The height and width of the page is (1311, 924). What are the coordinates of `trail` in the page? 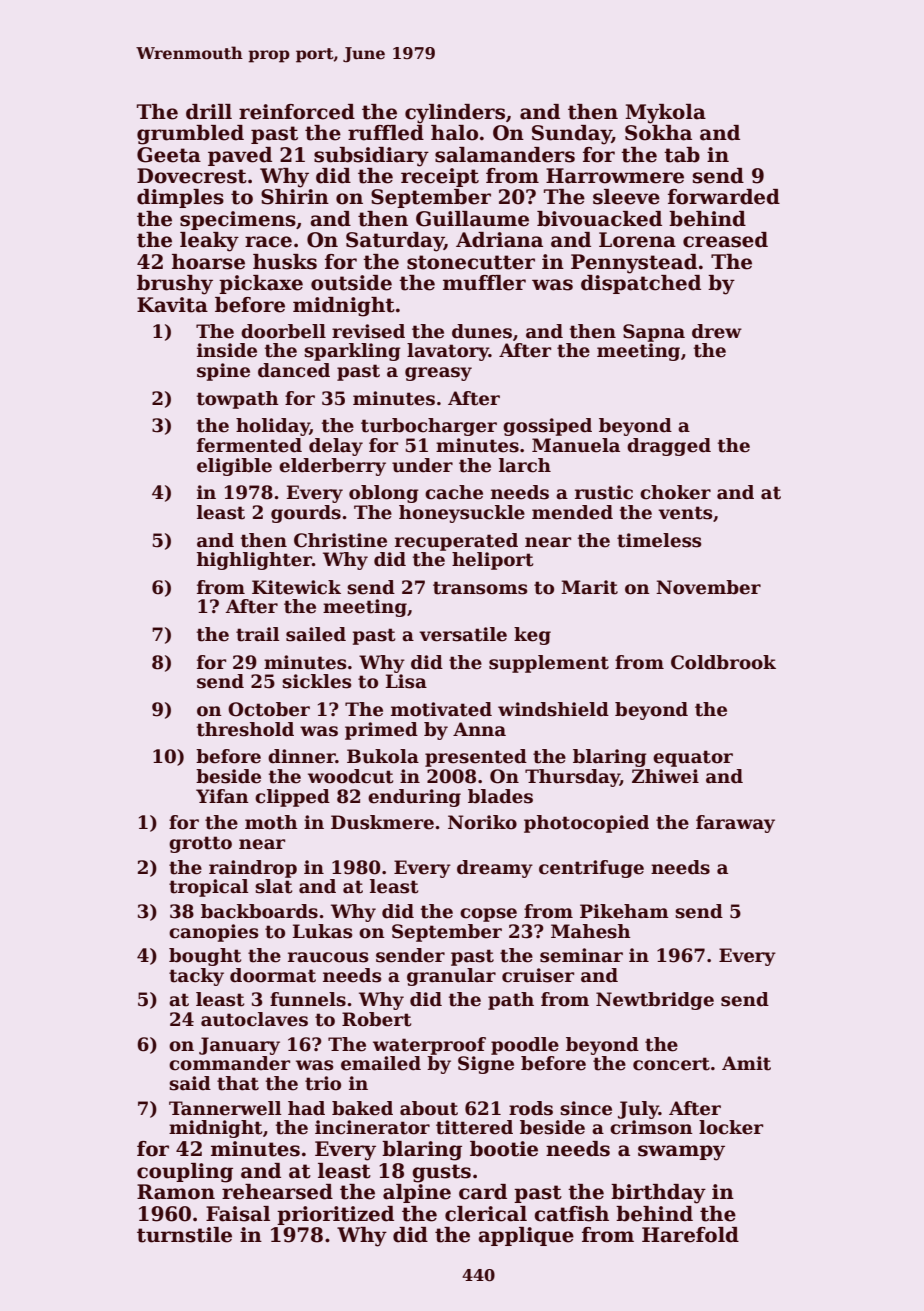 It's located at (257, 634).
